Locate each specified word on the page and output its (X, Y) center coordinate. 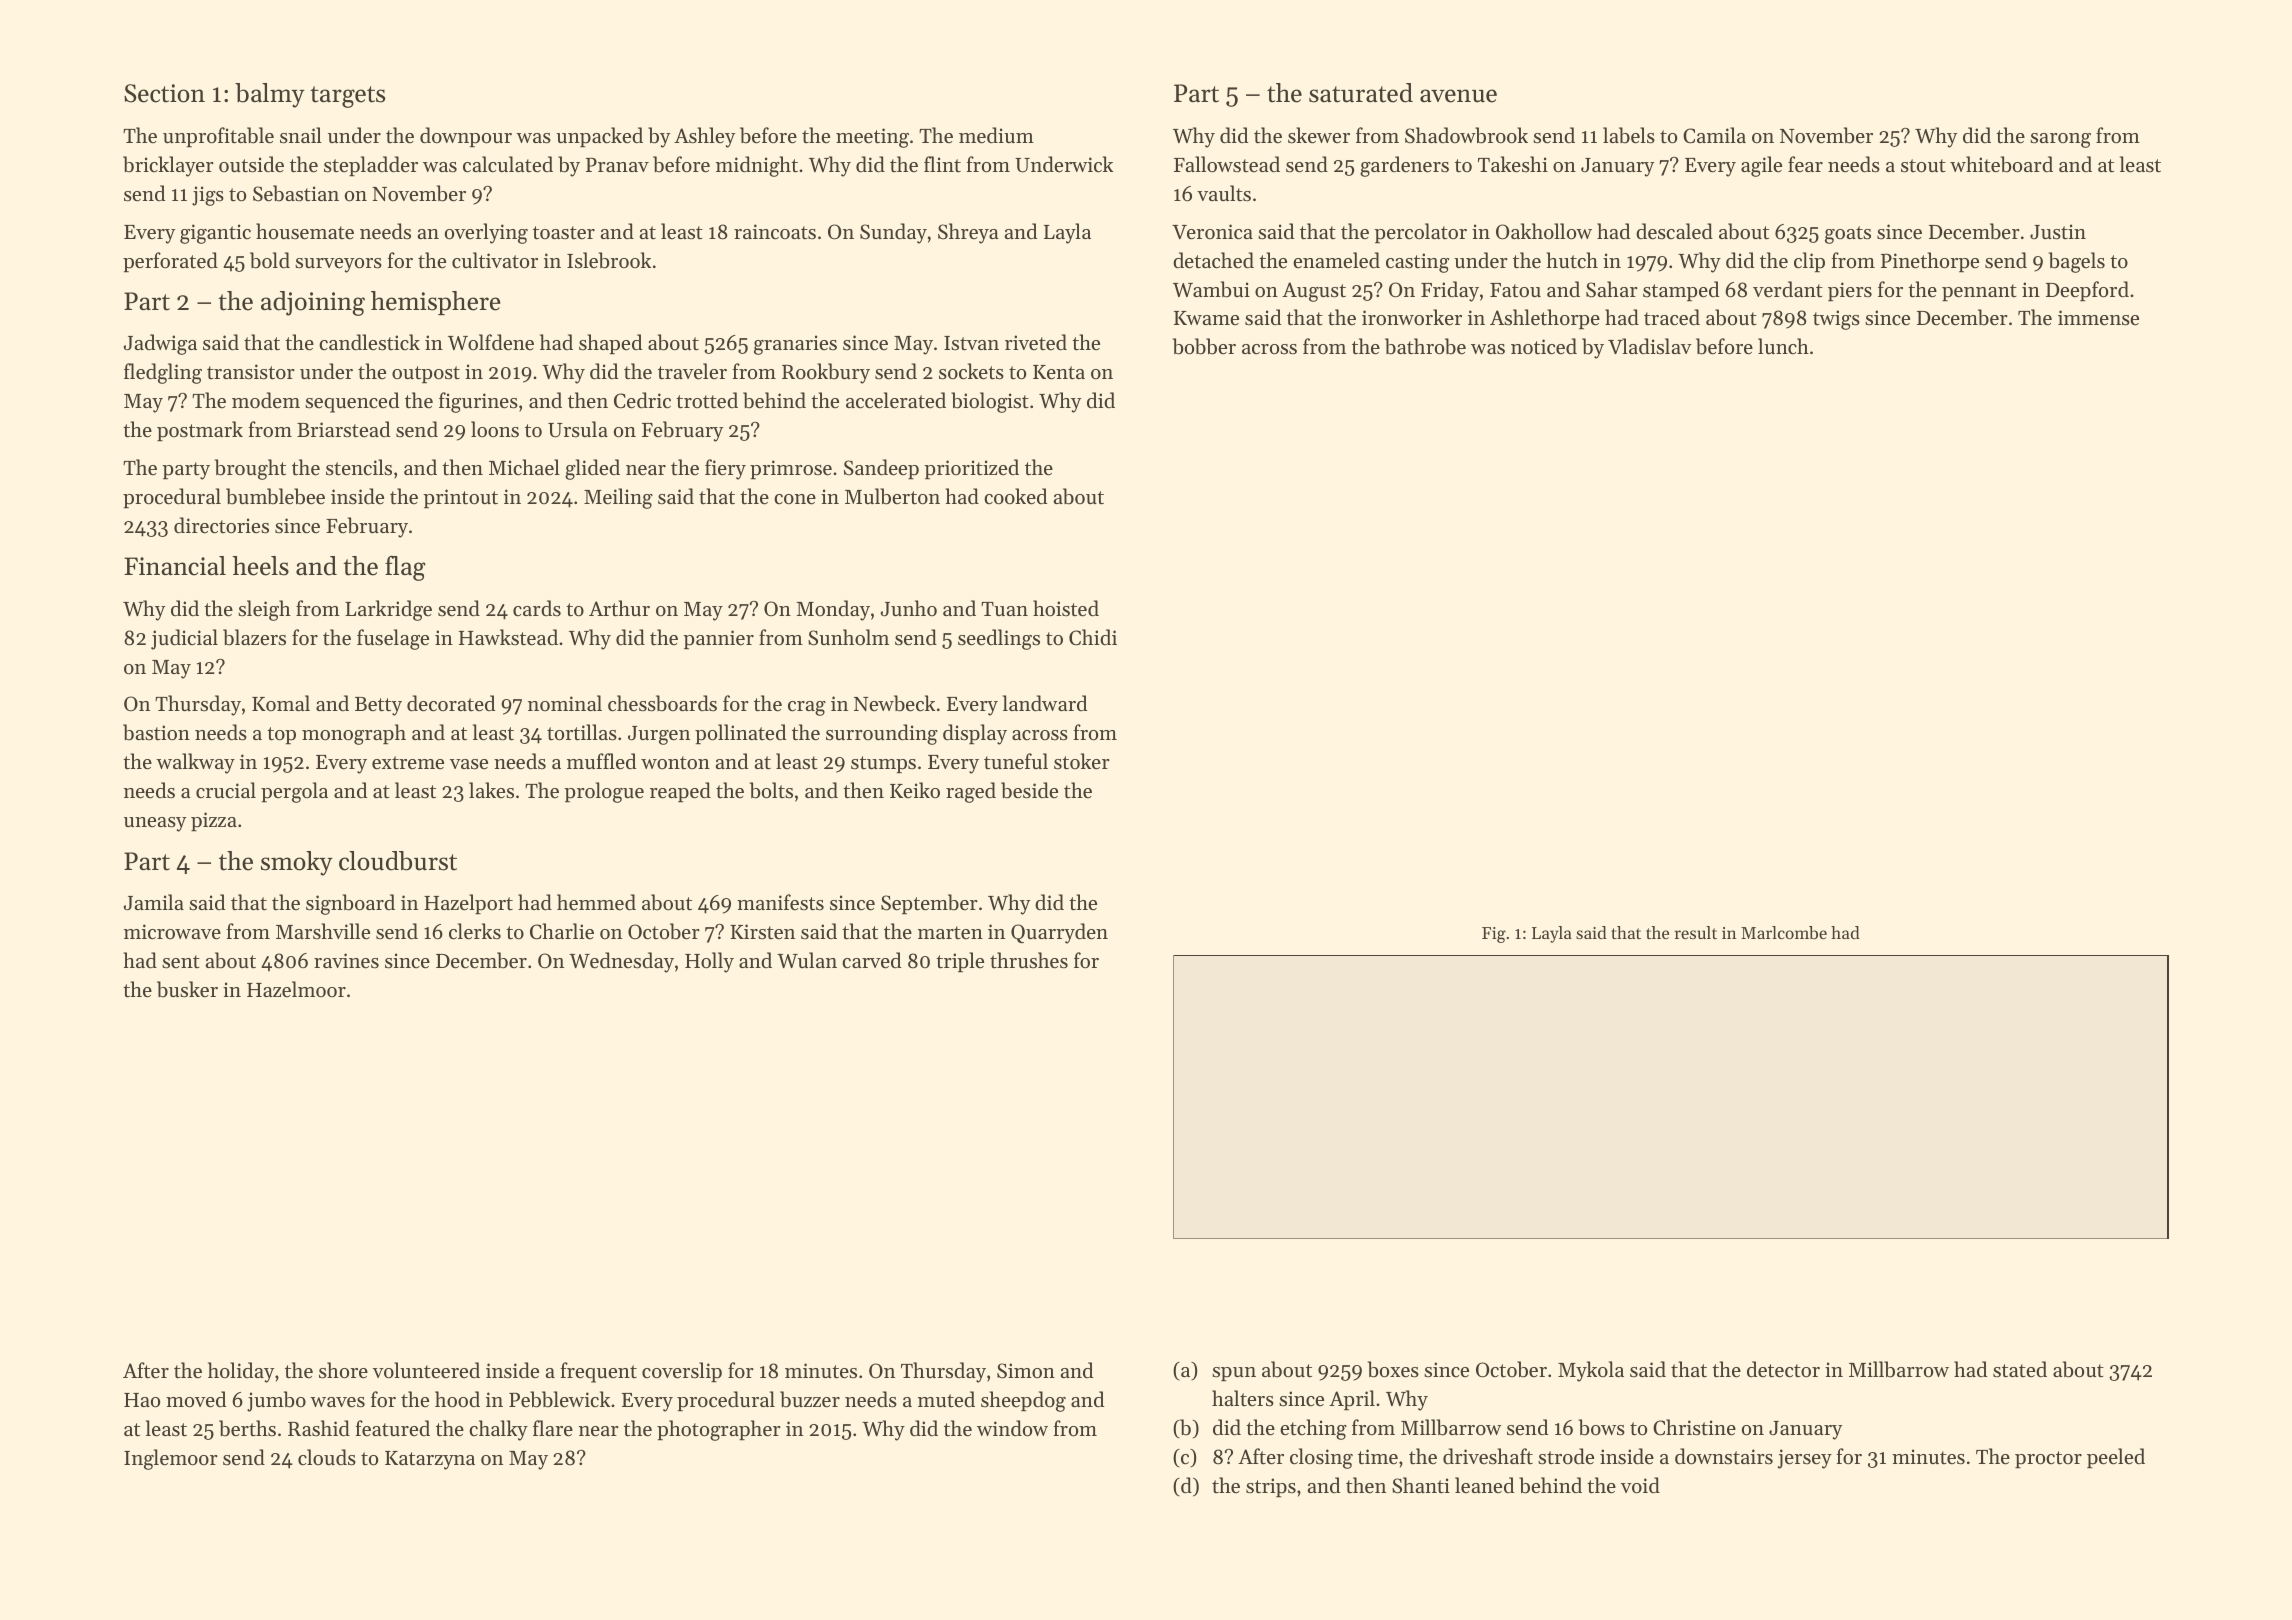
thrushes (1029, 960)
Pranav (617, 165)
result (1696, 932)
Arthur (619, 608)
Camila (1714, 135)
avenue (1458, 96)
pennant (1979, 292)
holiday (241, 1372)
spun (1234, 1374)
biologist (990, 402)
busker (187, 989)
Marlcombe (1784, 932)
